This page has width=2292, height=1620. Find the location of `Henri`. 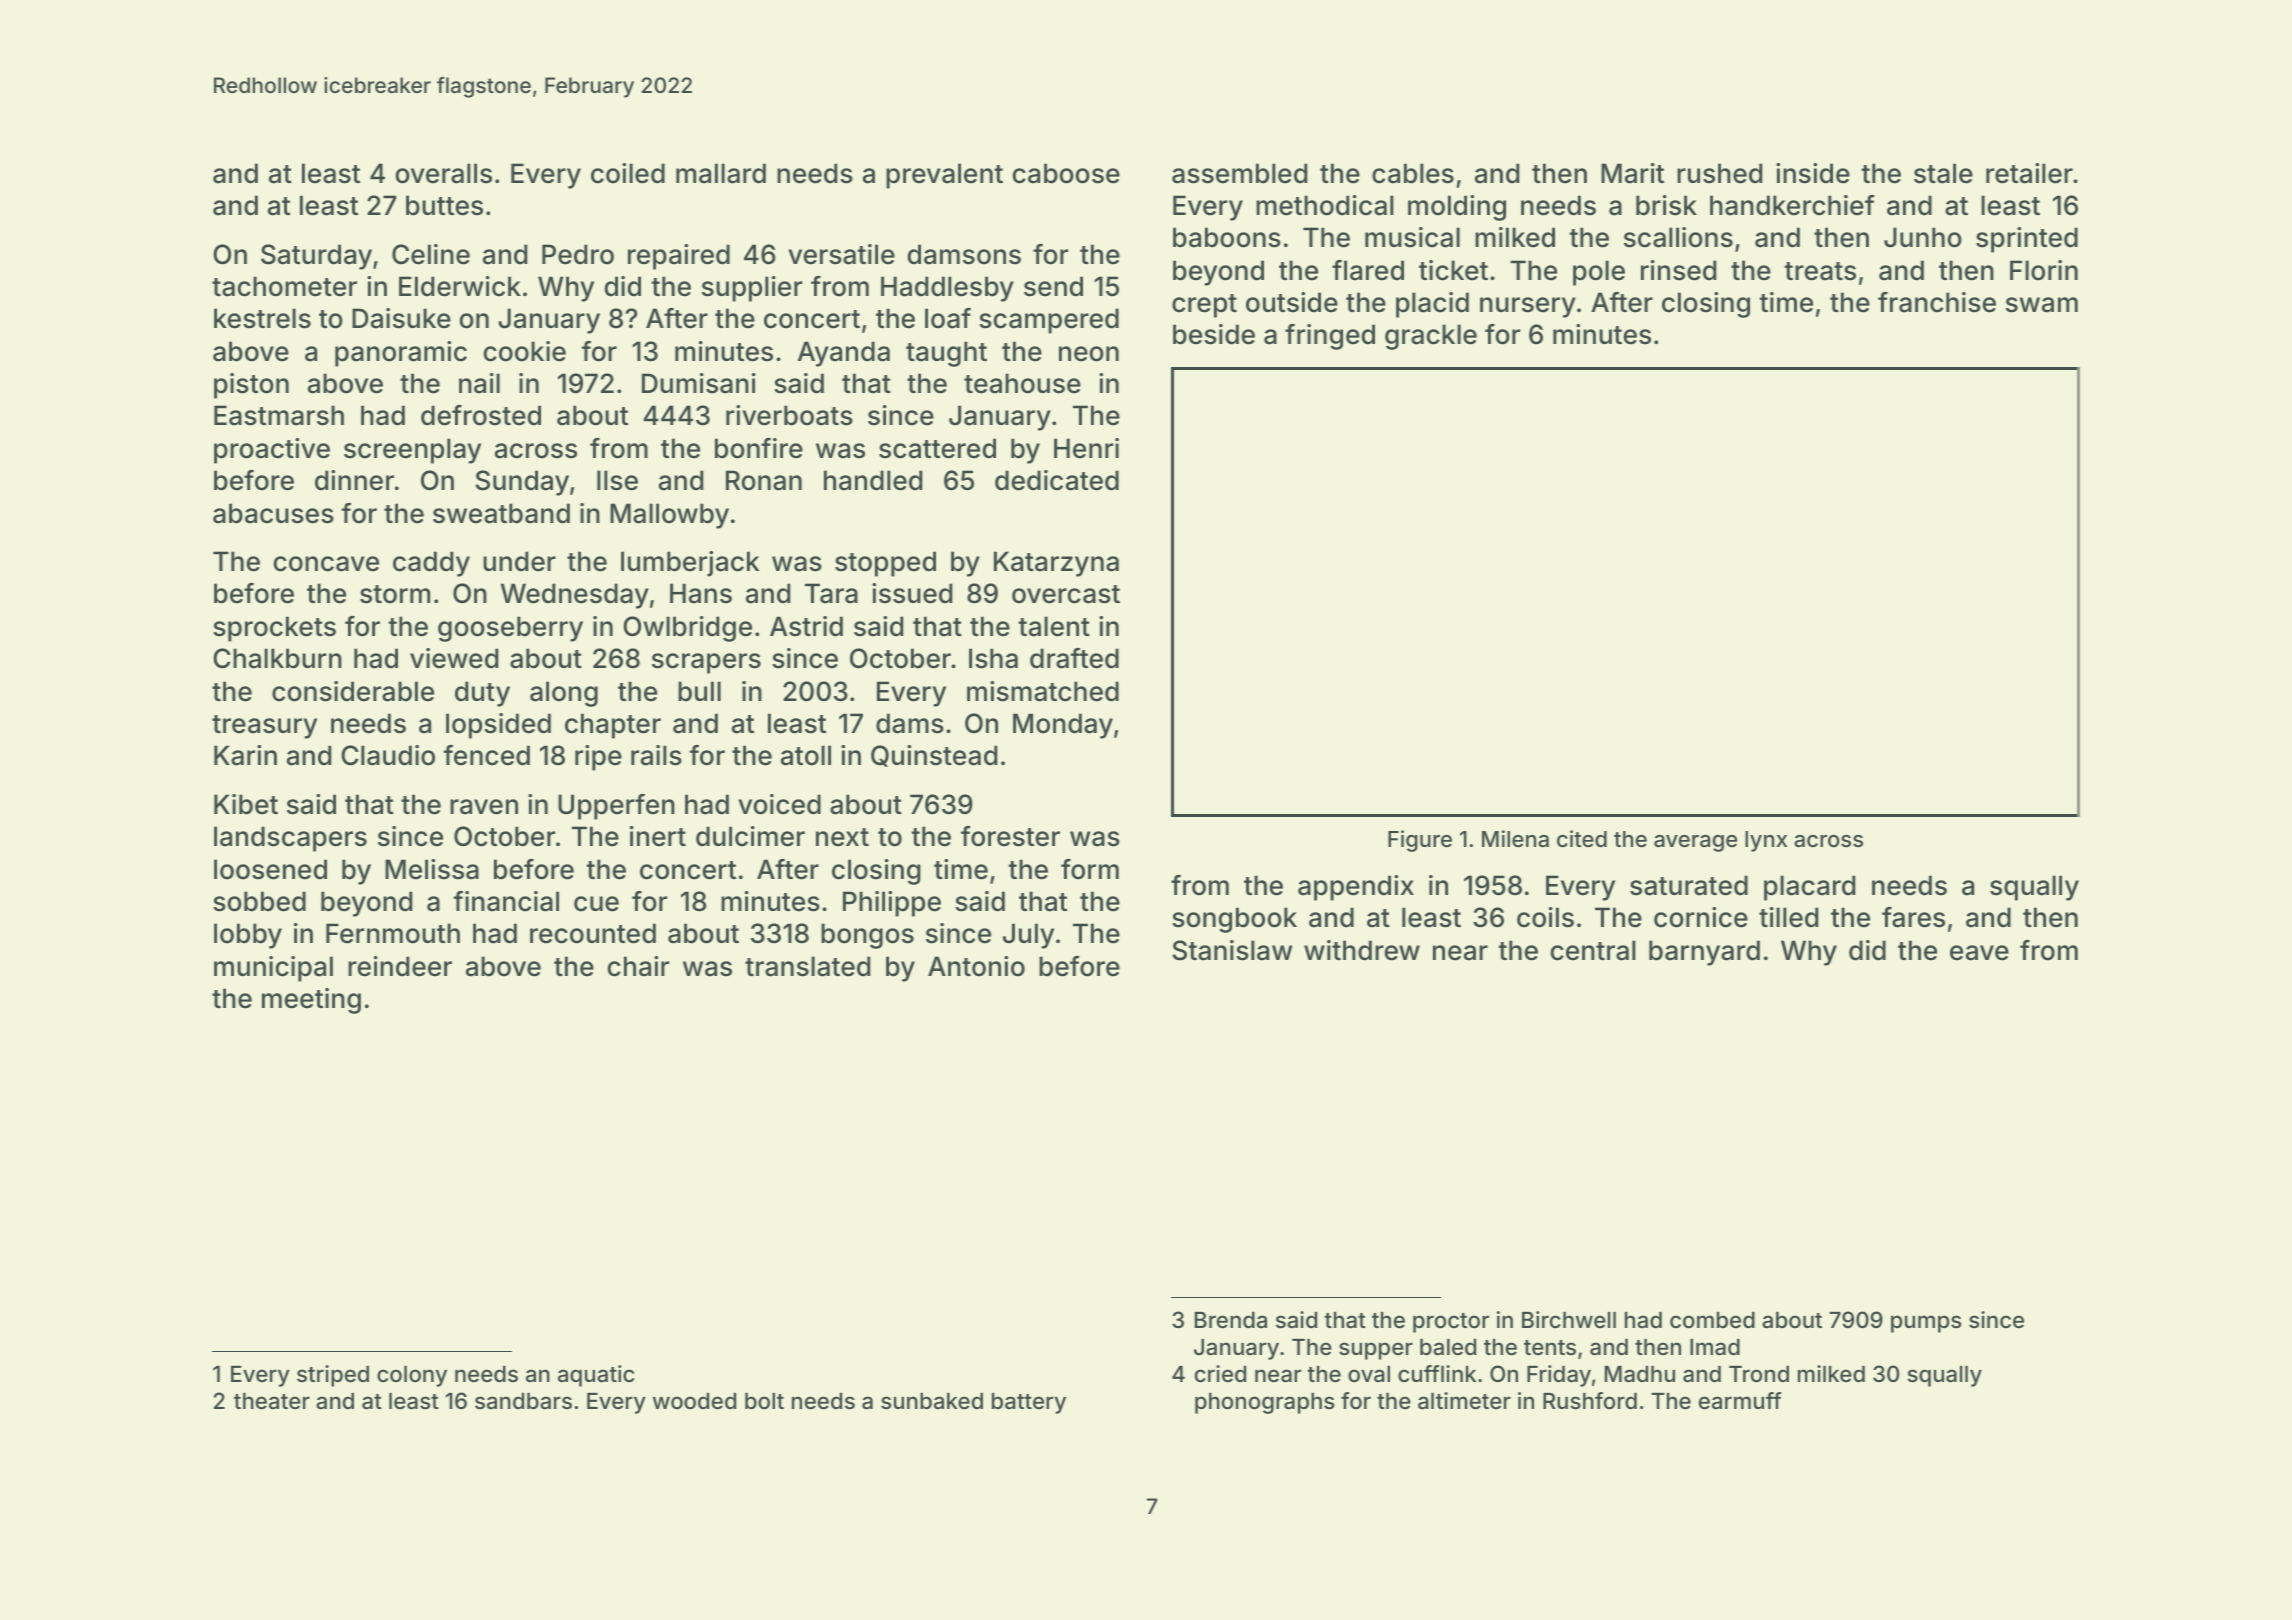

Henri is located at coordinates (1086, 448).
